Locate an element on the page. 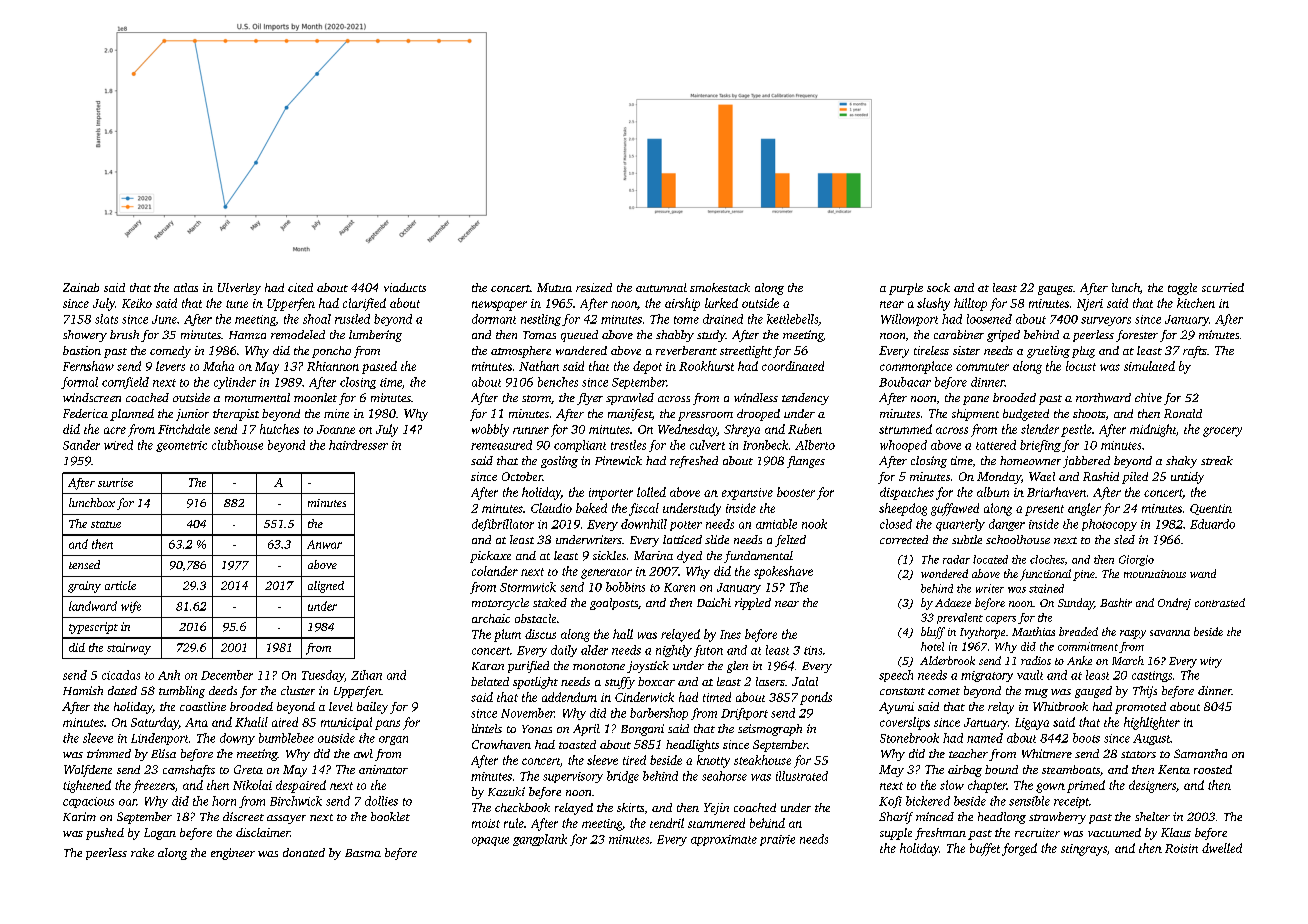 The height and width of the document is (924, 1308). Zihan is located at coordinates (366, 675).
